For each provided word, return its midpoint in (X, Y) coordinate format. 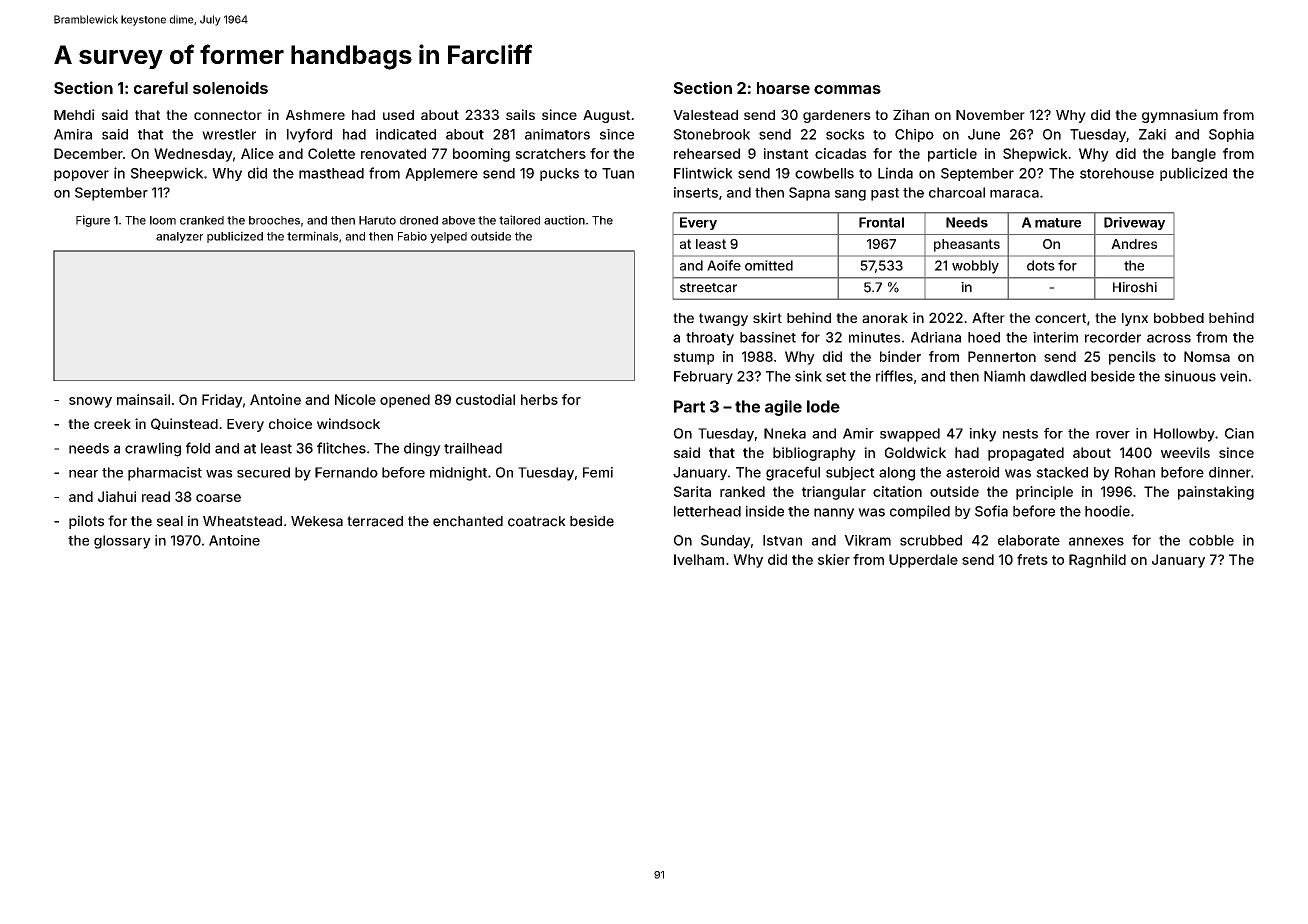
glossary (122, 542)
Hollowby (1184, 435)
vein (1233, 376)
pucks (559, 174)
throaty (710, 339)
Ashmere (315, 115)
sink (808, 376)
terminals (312, 236)
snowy (90, 402)
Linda (895, 173)
